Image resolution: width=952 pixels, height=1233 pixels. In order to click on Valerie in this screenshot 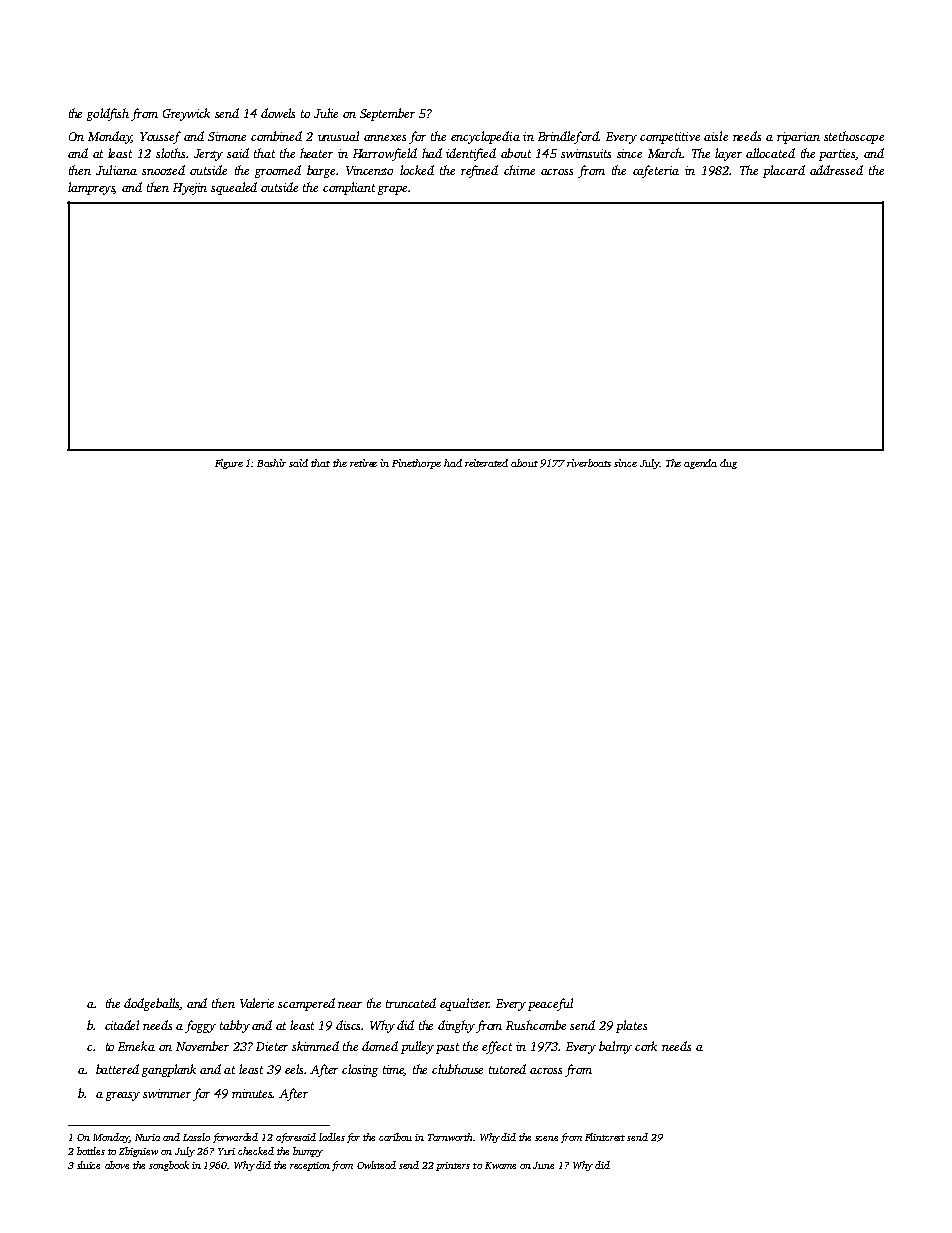, I will do `click(257, 1003)`.
